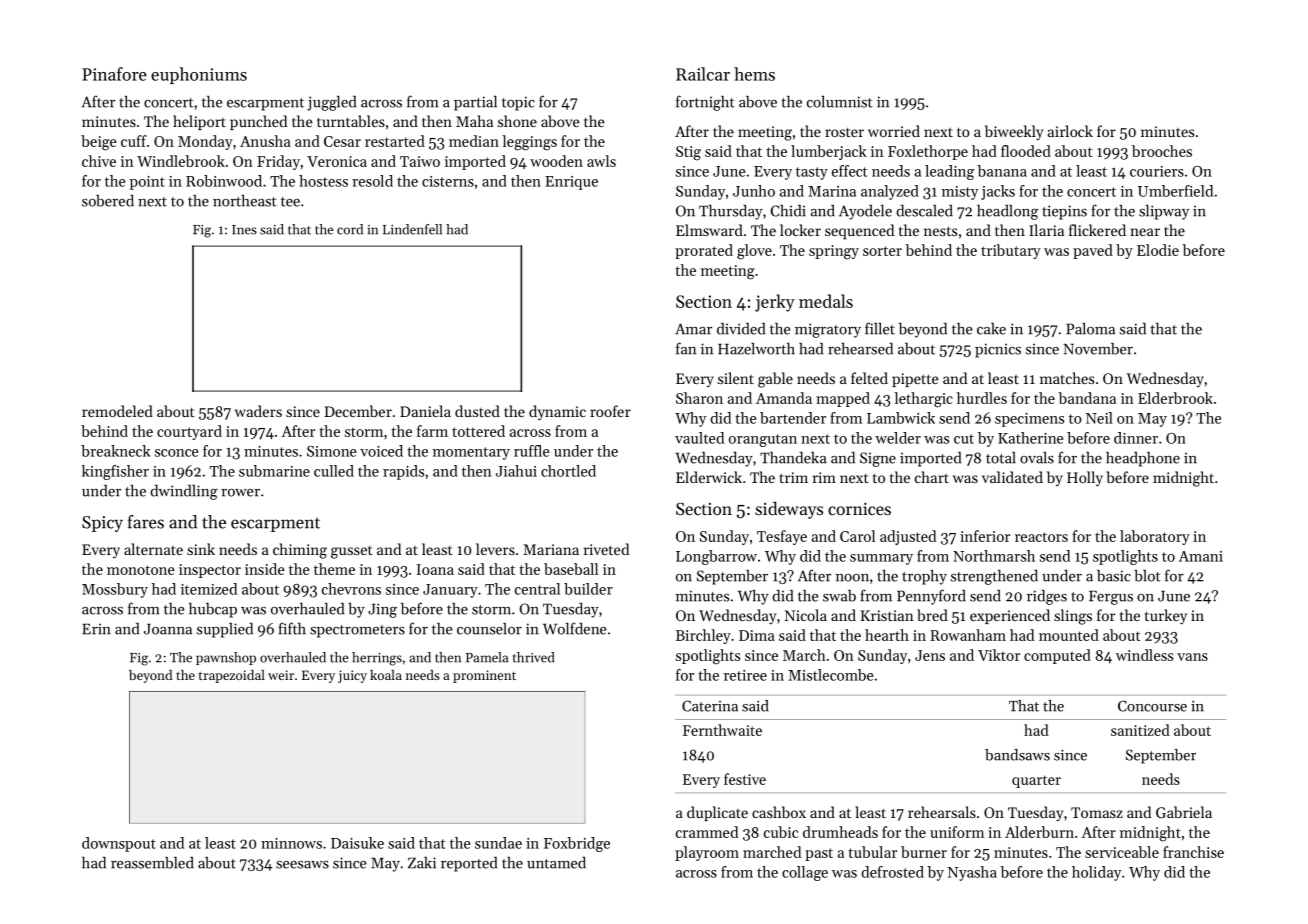  What do you see at coordinates (323, 181) in the screenshot?
I see `hostess` at bounding box center [323, 181].
